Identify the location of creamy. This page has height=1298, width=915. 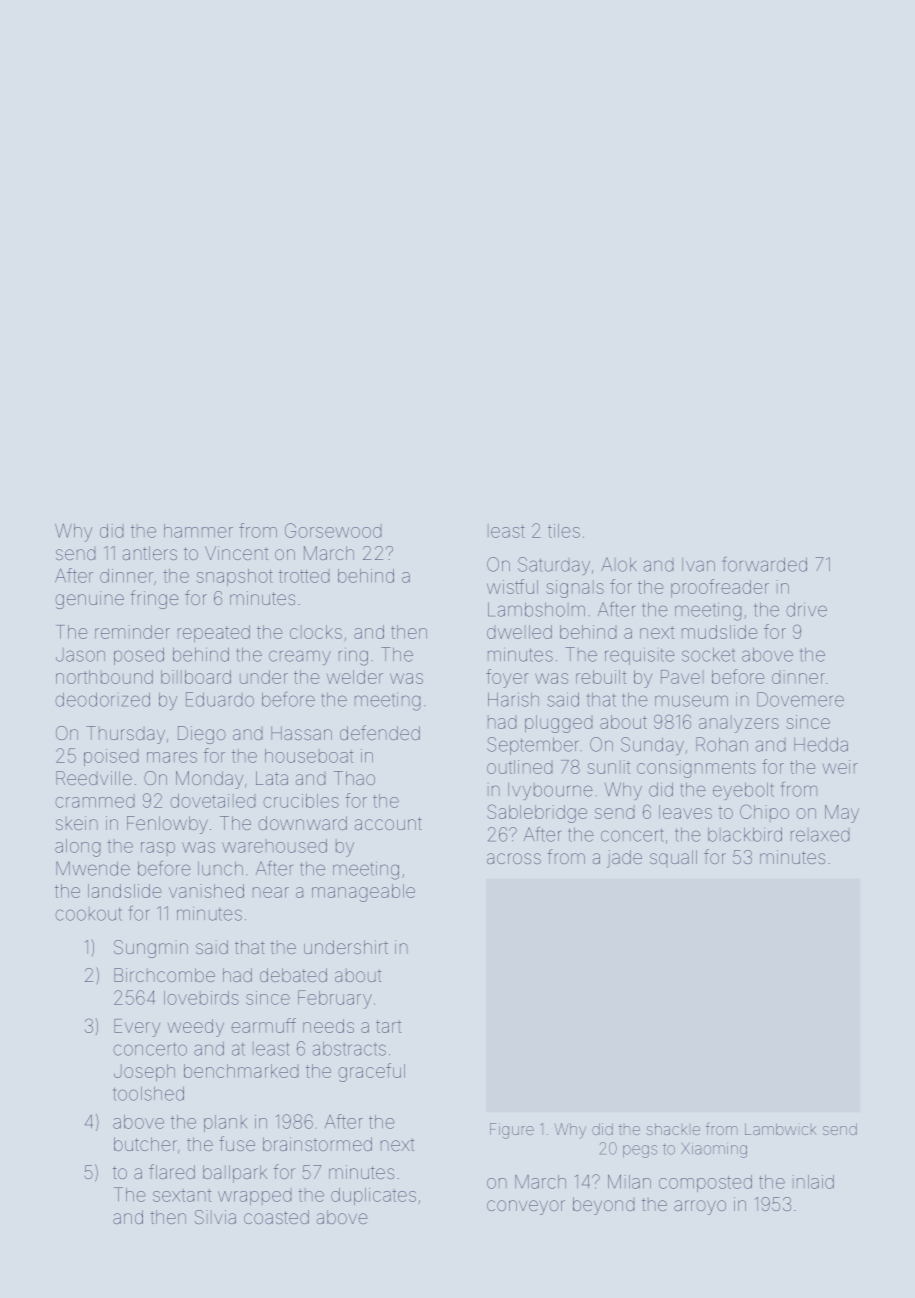
(300, 657).
